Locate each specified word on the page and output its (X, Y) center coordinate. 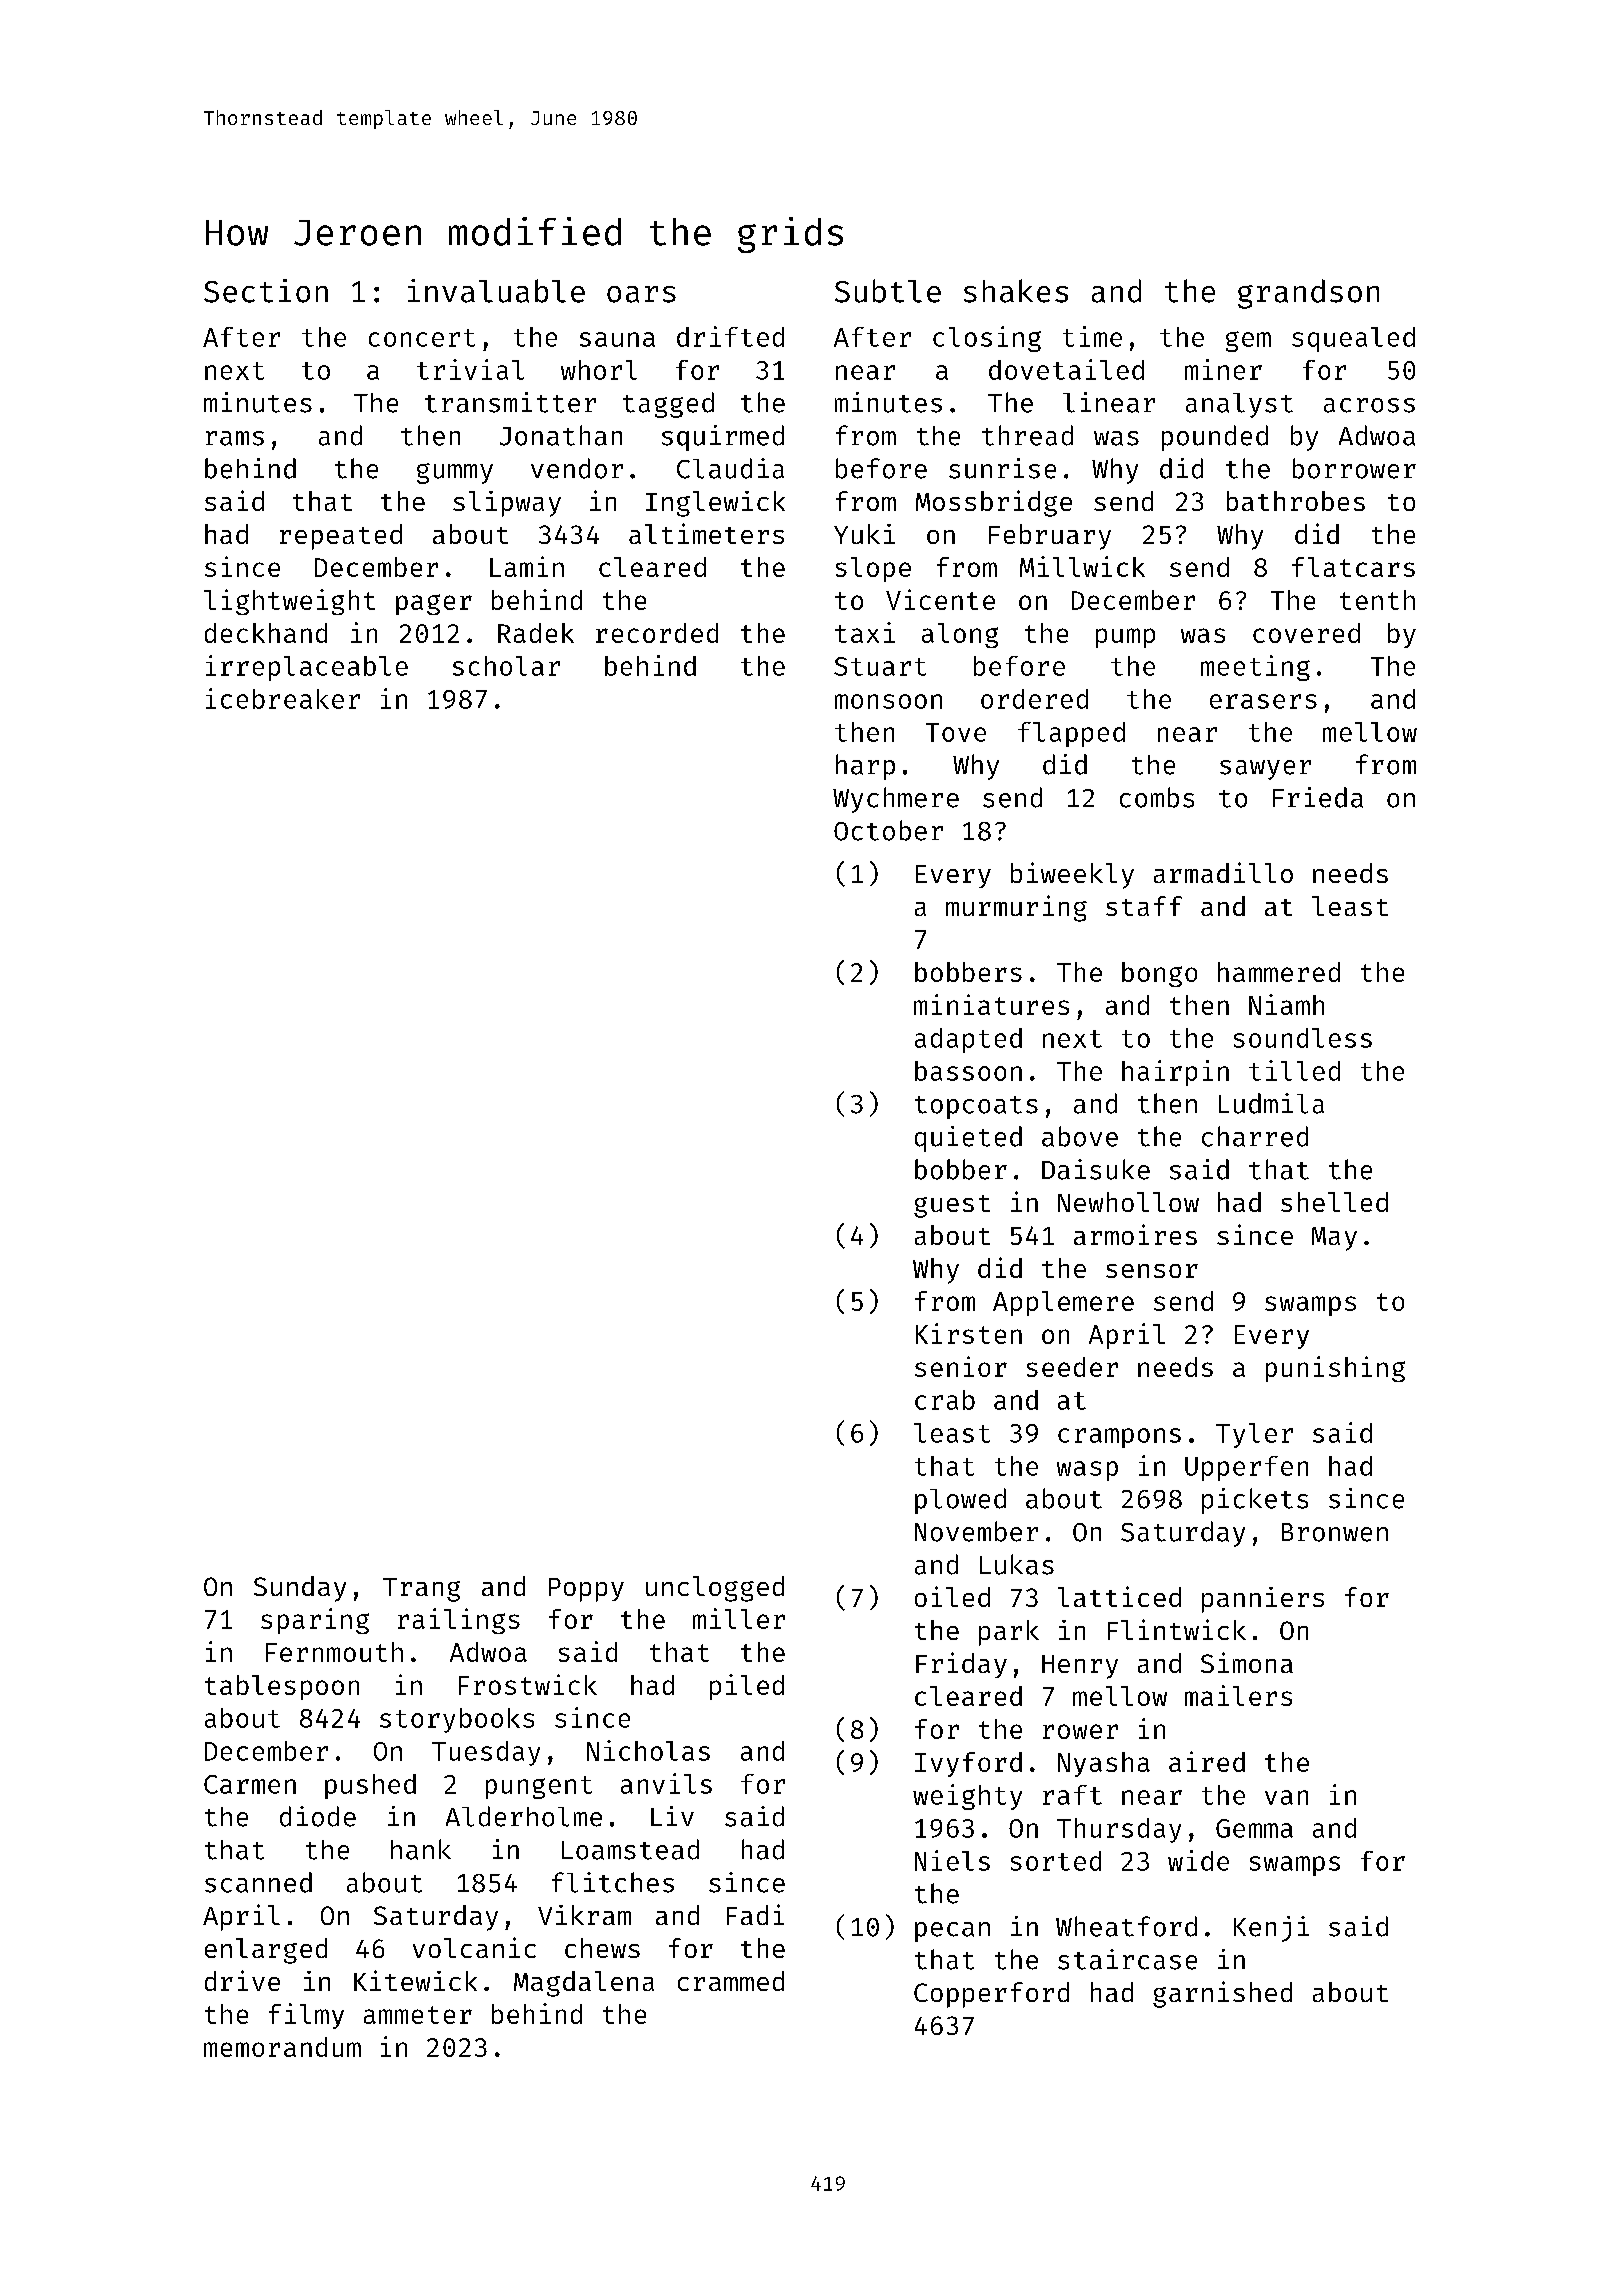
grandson (1308, 294)
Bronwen (1335, 1532)
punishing (1335, 1369)
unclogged (715, 1589)
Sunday (300, 1589)
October (888, 830)
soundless (1303, 1038)
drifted (730, 336)
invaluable (496, 291)
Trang (421, 1590)
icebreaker (283, 698)
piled (747, 1687)
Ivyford (968, 1764)
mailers (1238, 1695)
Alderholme (524, 1816)
